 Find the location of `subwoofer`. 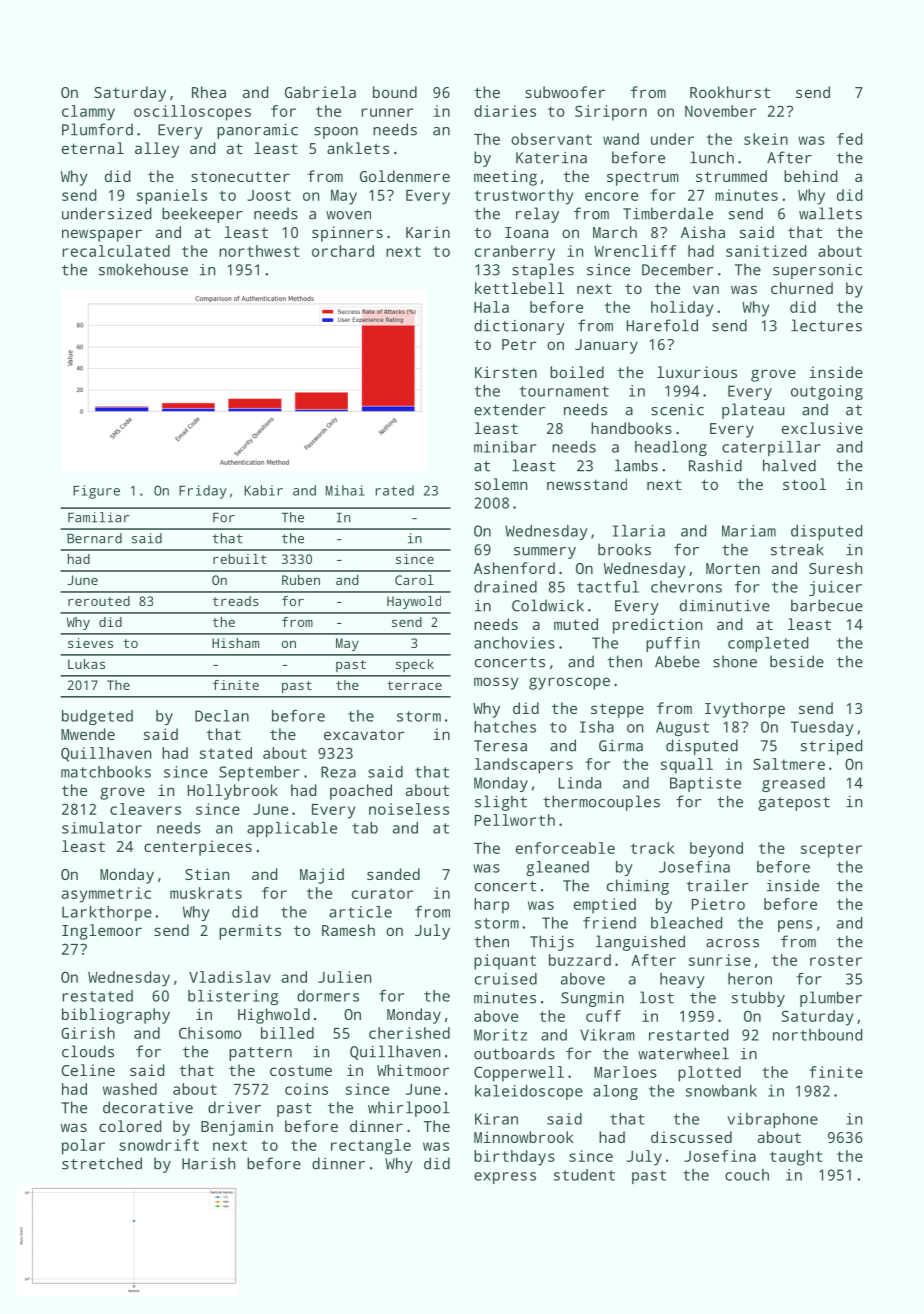

subwoofer is located at coordinates (565, 92).
